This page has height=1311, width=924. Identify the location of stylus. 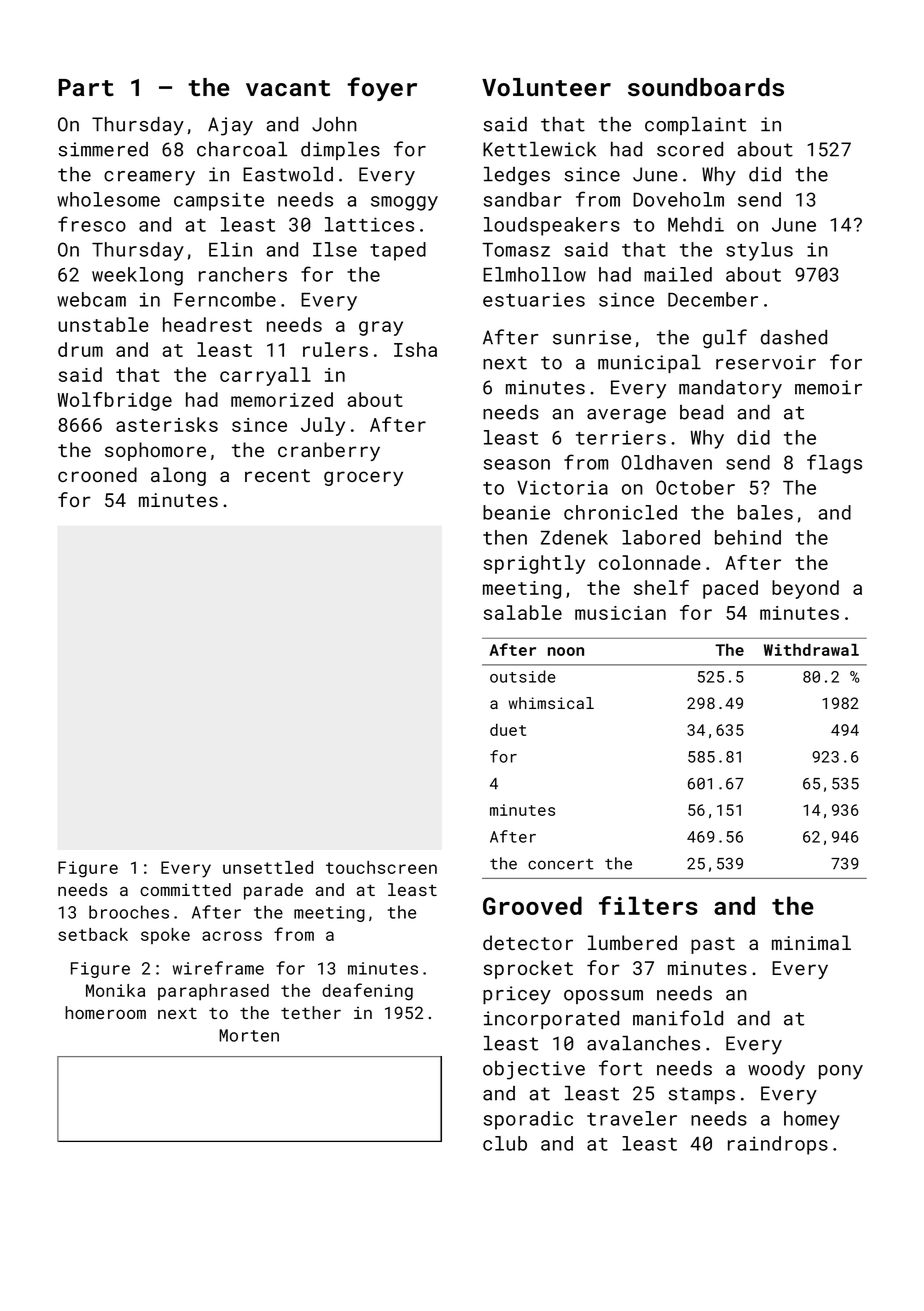
(759, 251).
